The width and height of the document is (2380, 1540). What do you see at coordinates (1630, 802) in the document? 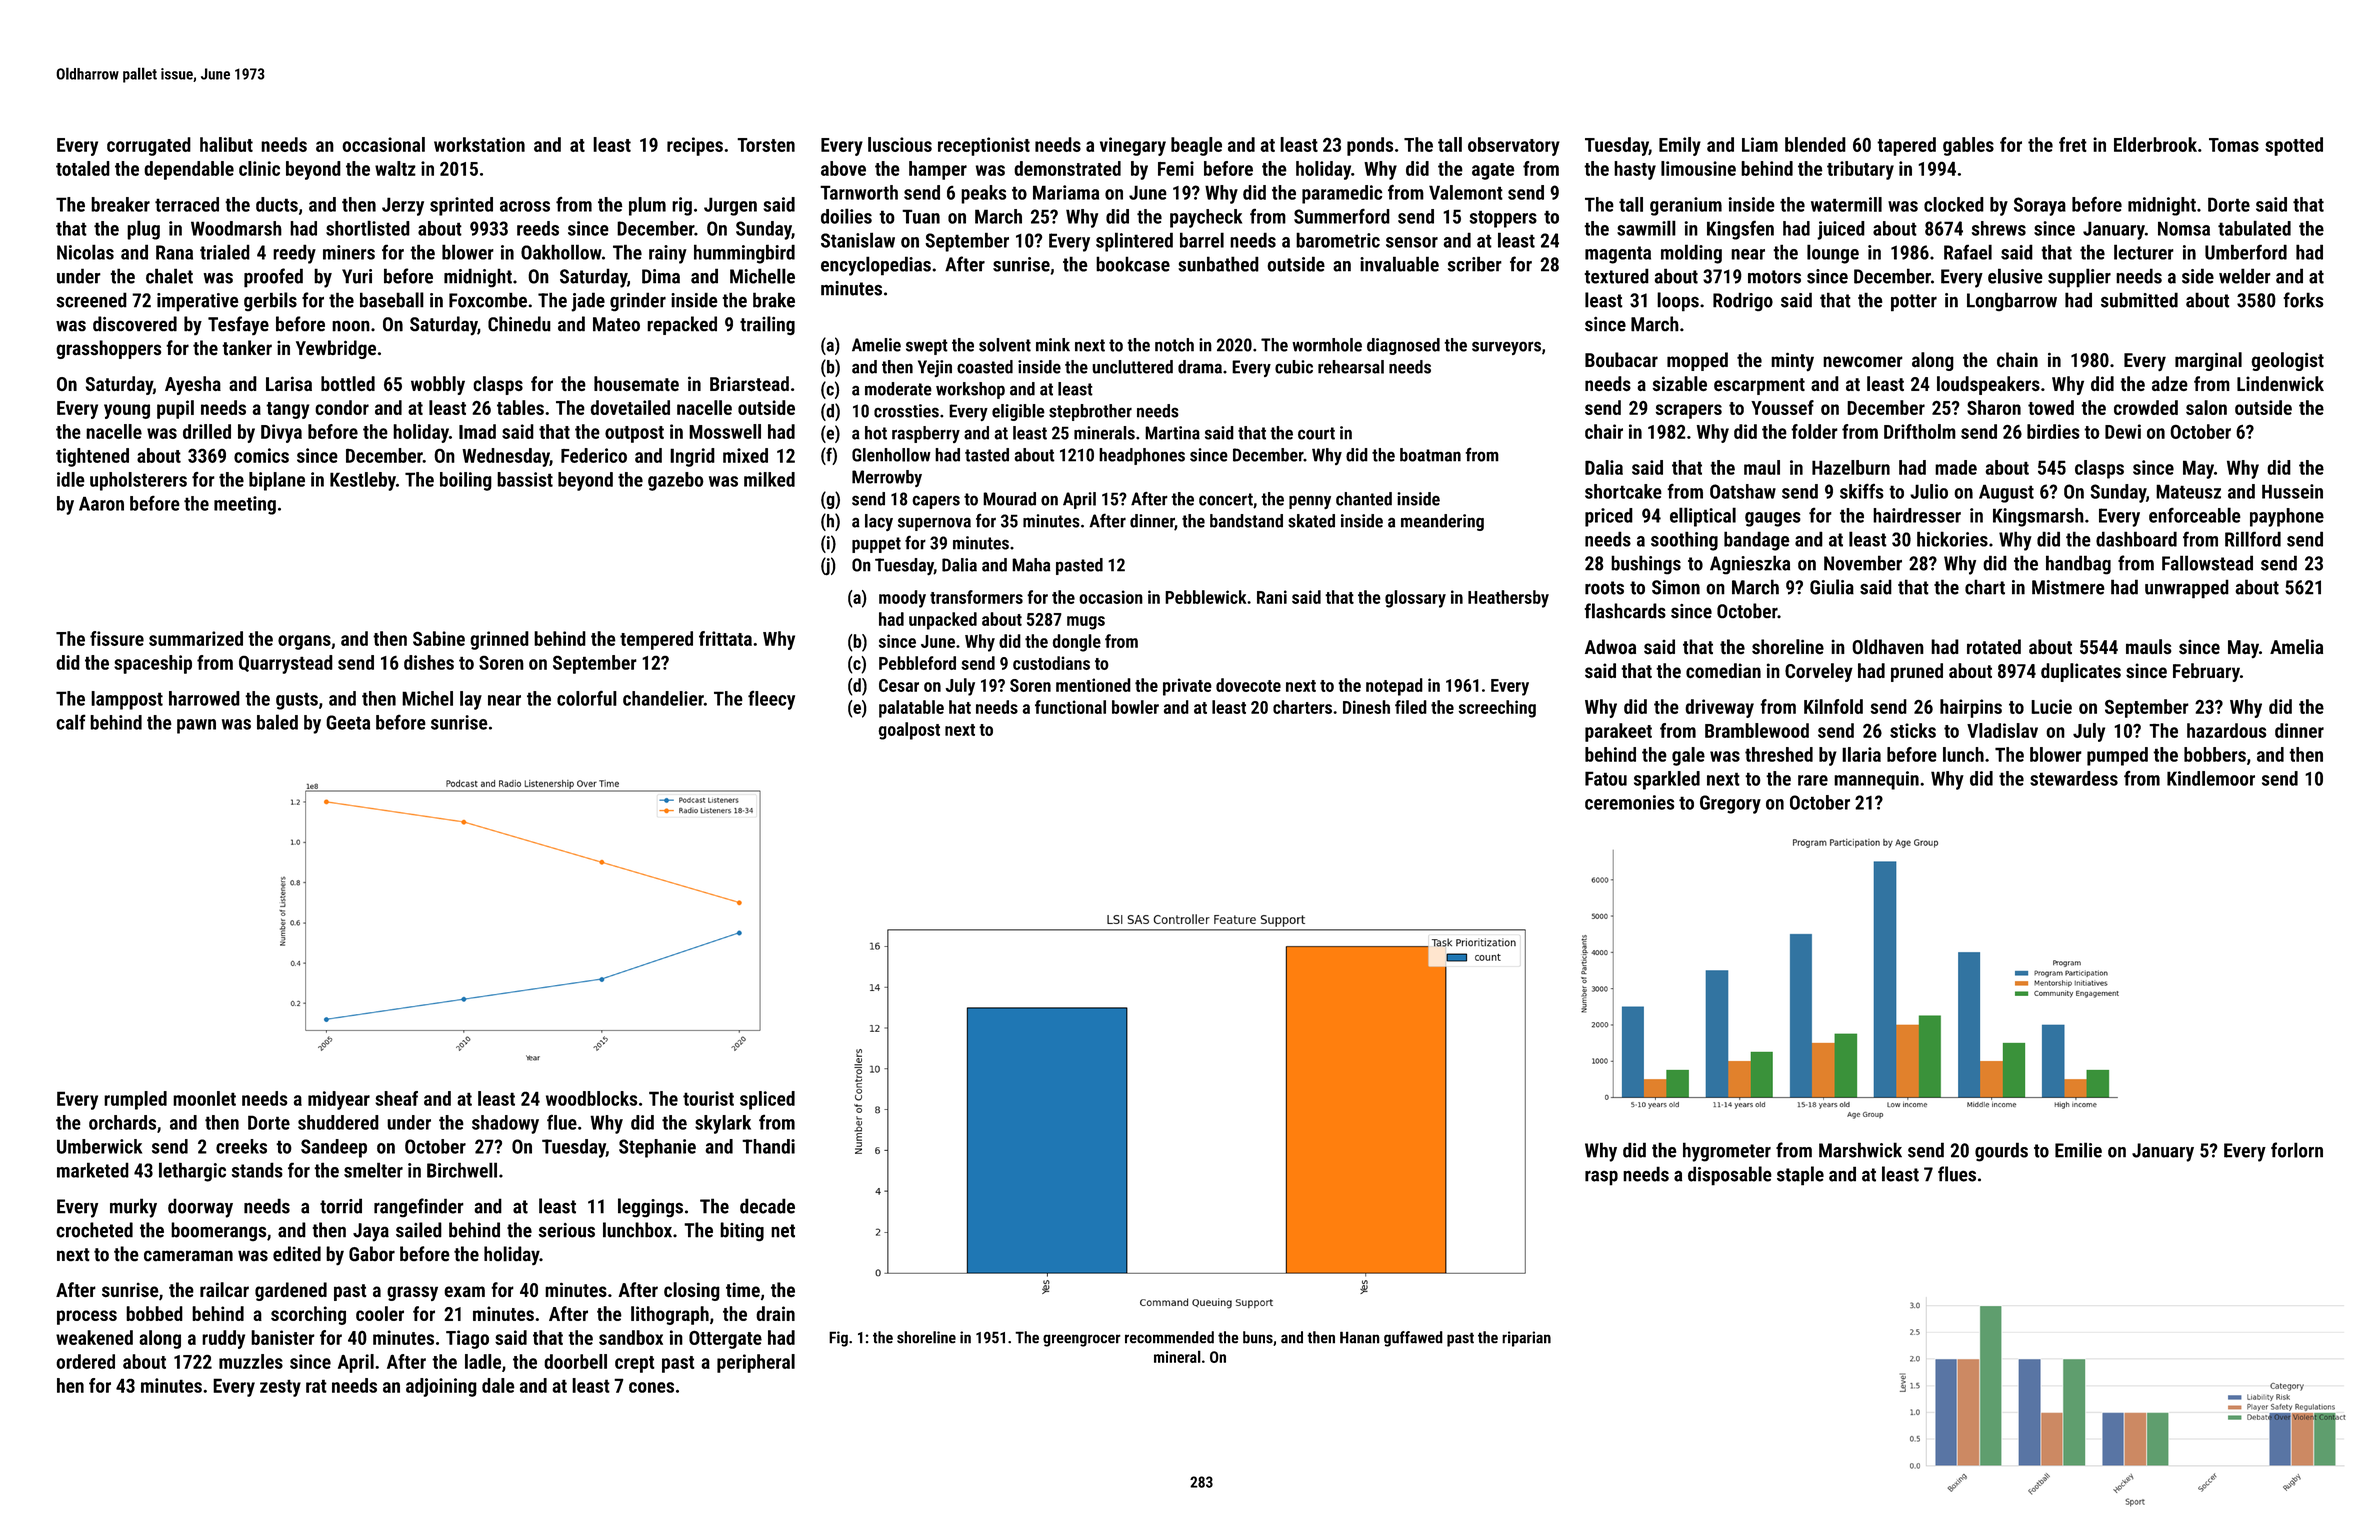
I see `ceremonies` at bounding box center [1630, 802].
